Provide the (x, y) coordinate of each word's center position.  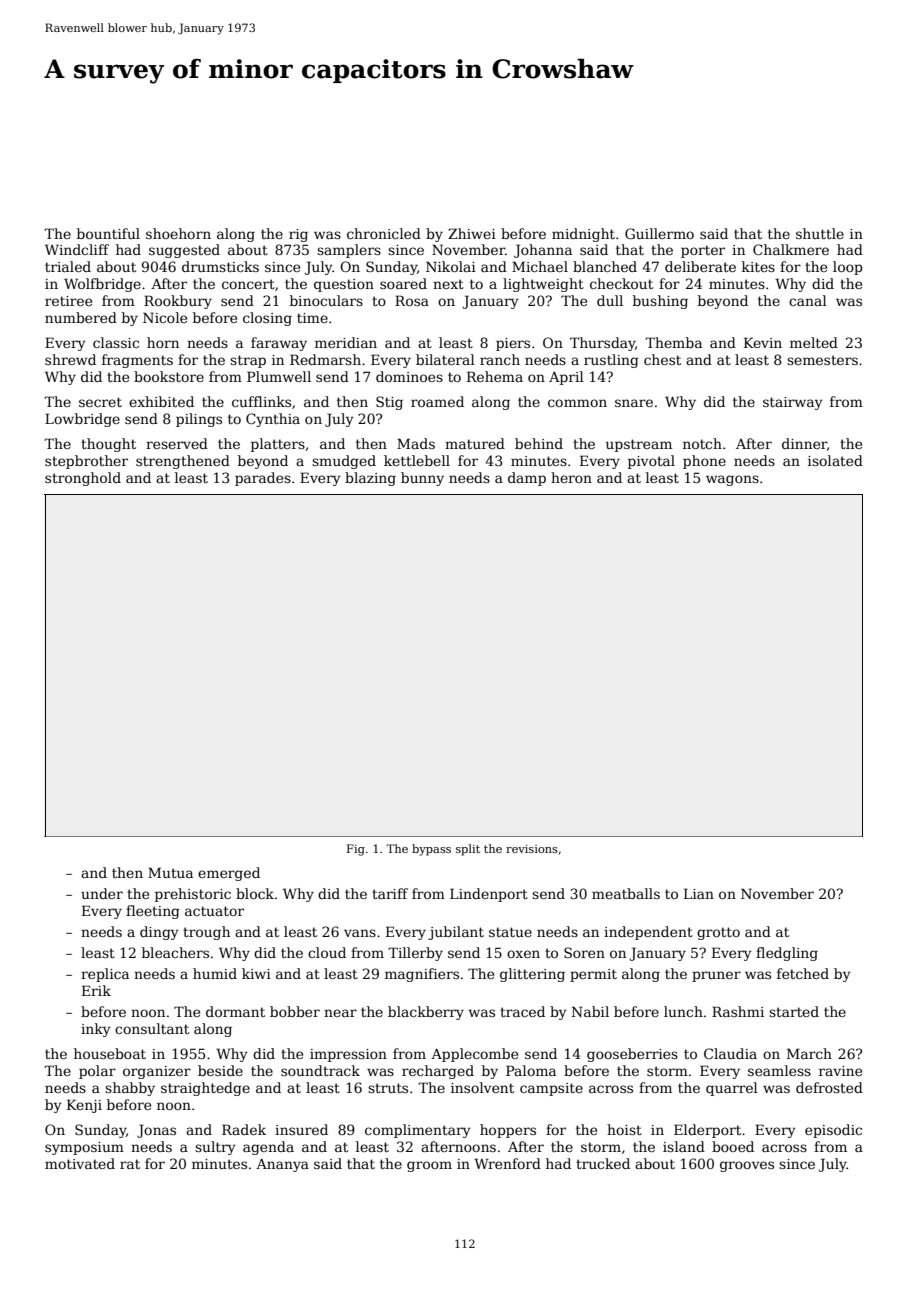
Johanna (543, 251)
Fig (356, 850)
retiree (68, 301)
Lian (699, 893)
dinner (804, 444)
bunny (422, 479)
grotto (718, 933)
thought (108, 445)
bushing (660, 302)
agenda (268, 1148)
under (102, 893)
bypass (431, 850)
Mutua (170, 872)
